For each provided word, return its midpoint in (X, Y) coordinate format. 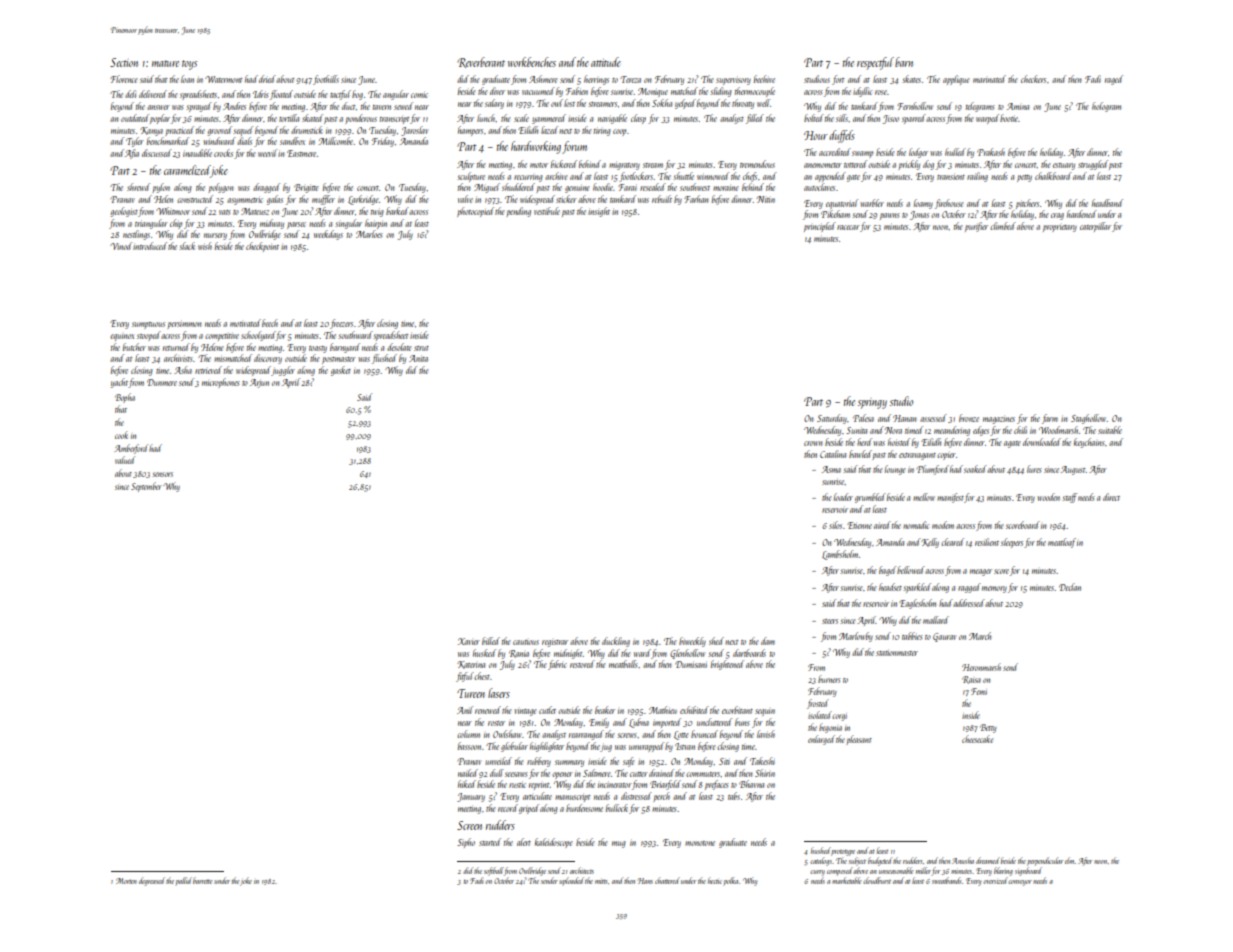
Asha (183, 370)
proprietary (1060, 228)
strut (421, 348)
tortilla (289, 118)
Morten (126, 881)
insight (599, 212)
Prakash (991, 152)
